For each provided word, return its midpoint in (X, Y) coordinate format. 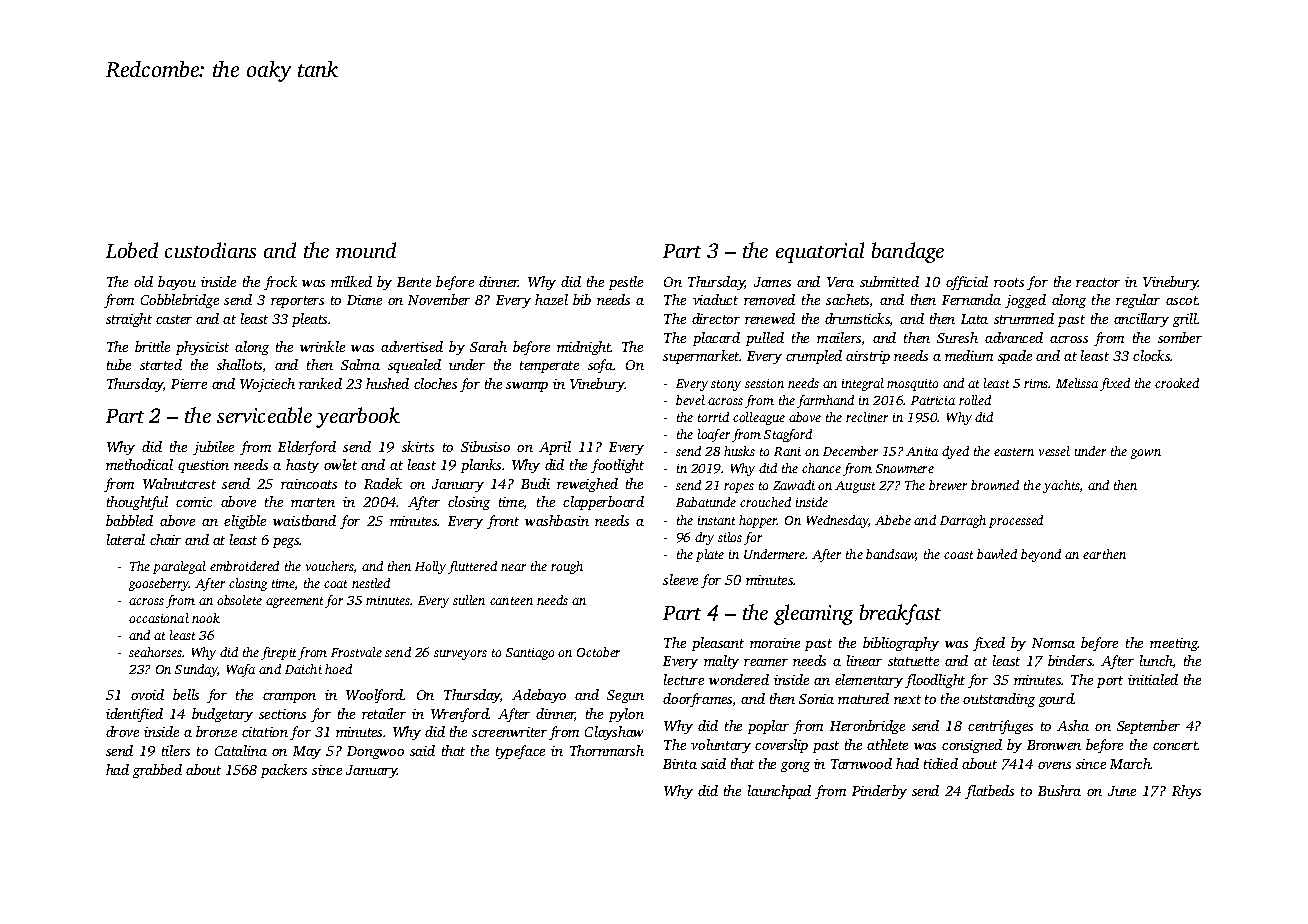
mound (366, 250)
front (503, 522)
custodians (210, 250)
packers (284, 771)
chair (165, 539)
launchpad (779, 792)
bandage (908, 252)
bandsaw (891, 555)
